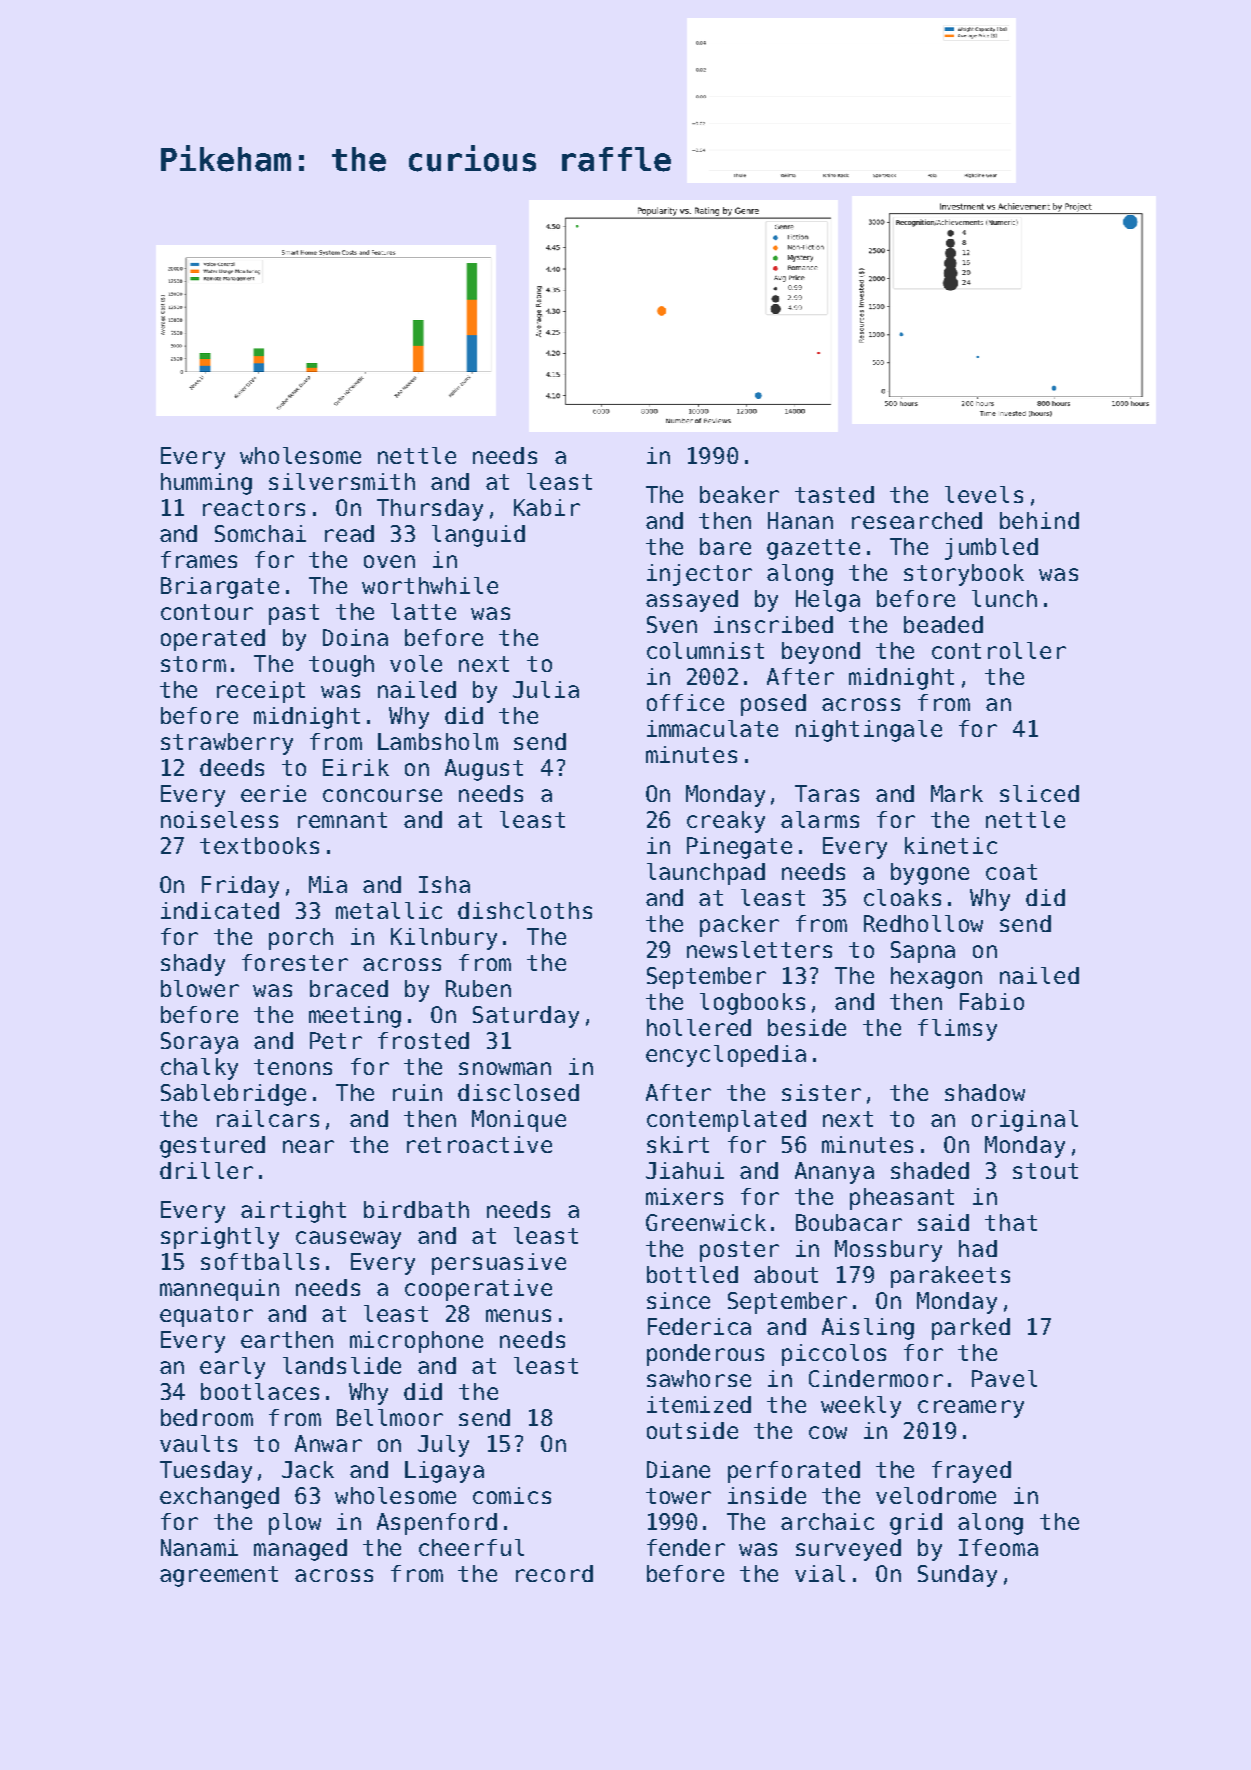  What do you see at coordinates (820, 1573) in the page?
I see `vial` at bounding box center [820, 1573].
